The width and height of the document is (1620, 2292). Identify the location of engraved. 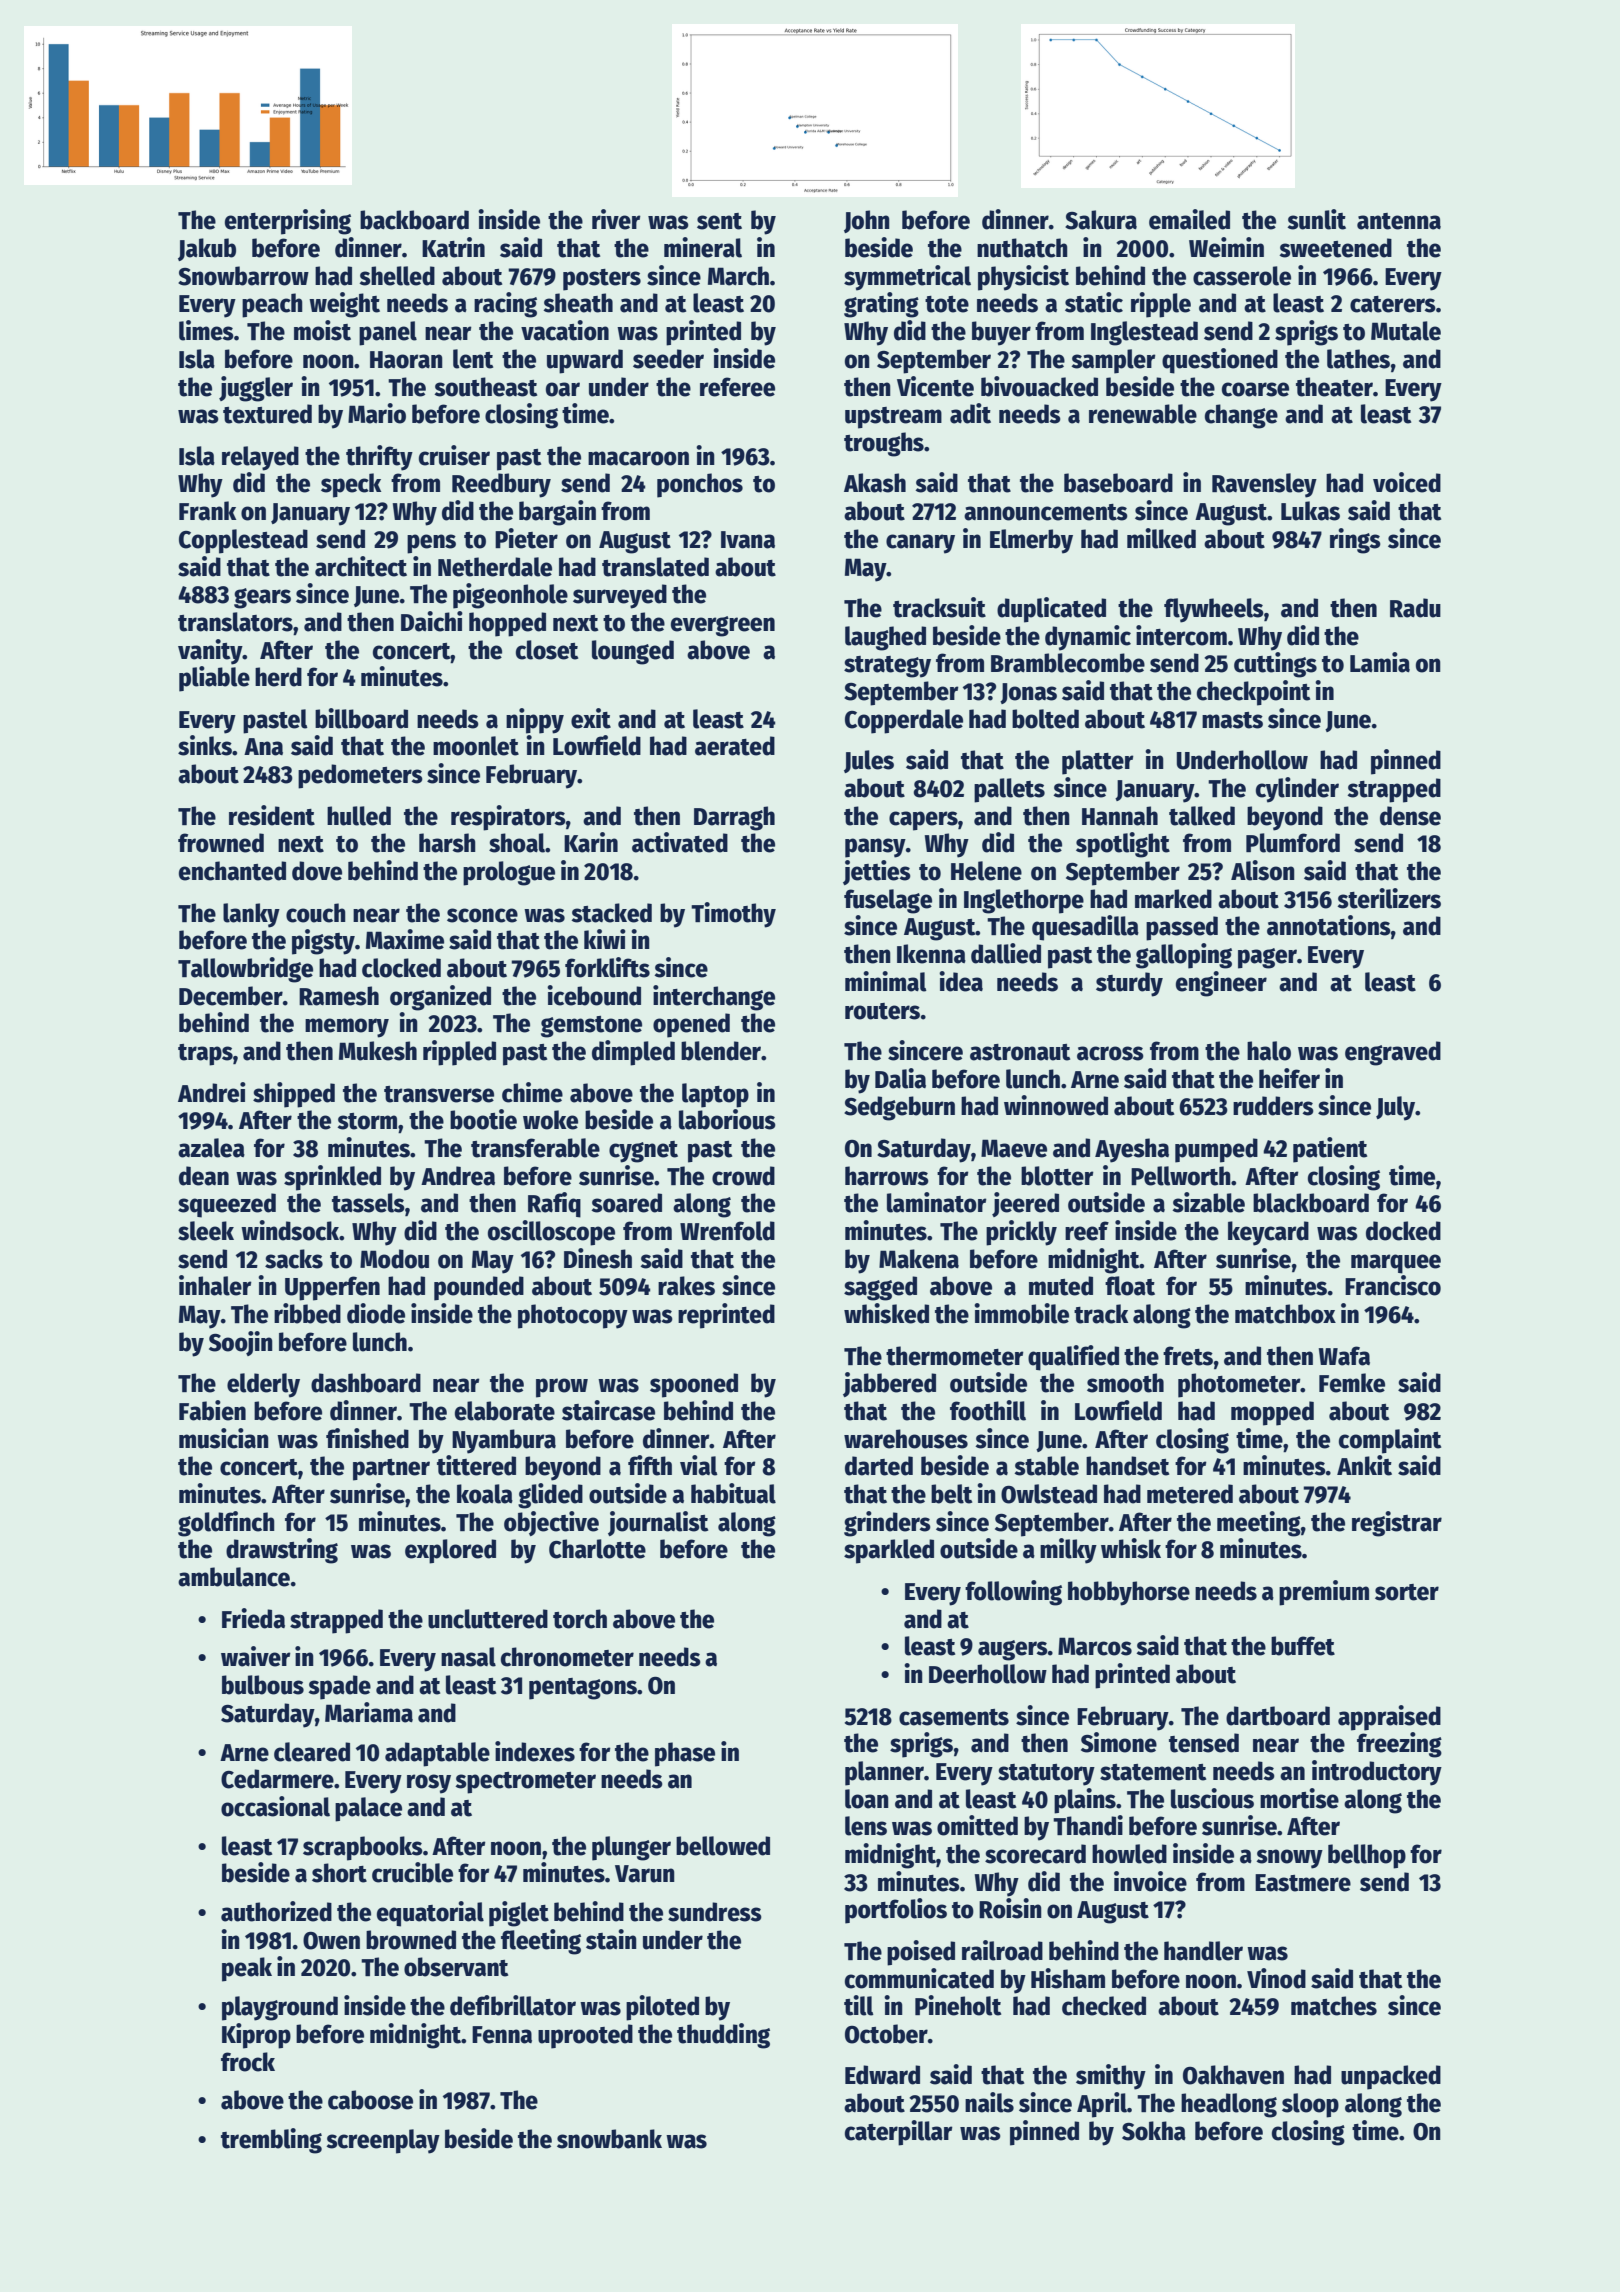
(1393, 1053).
